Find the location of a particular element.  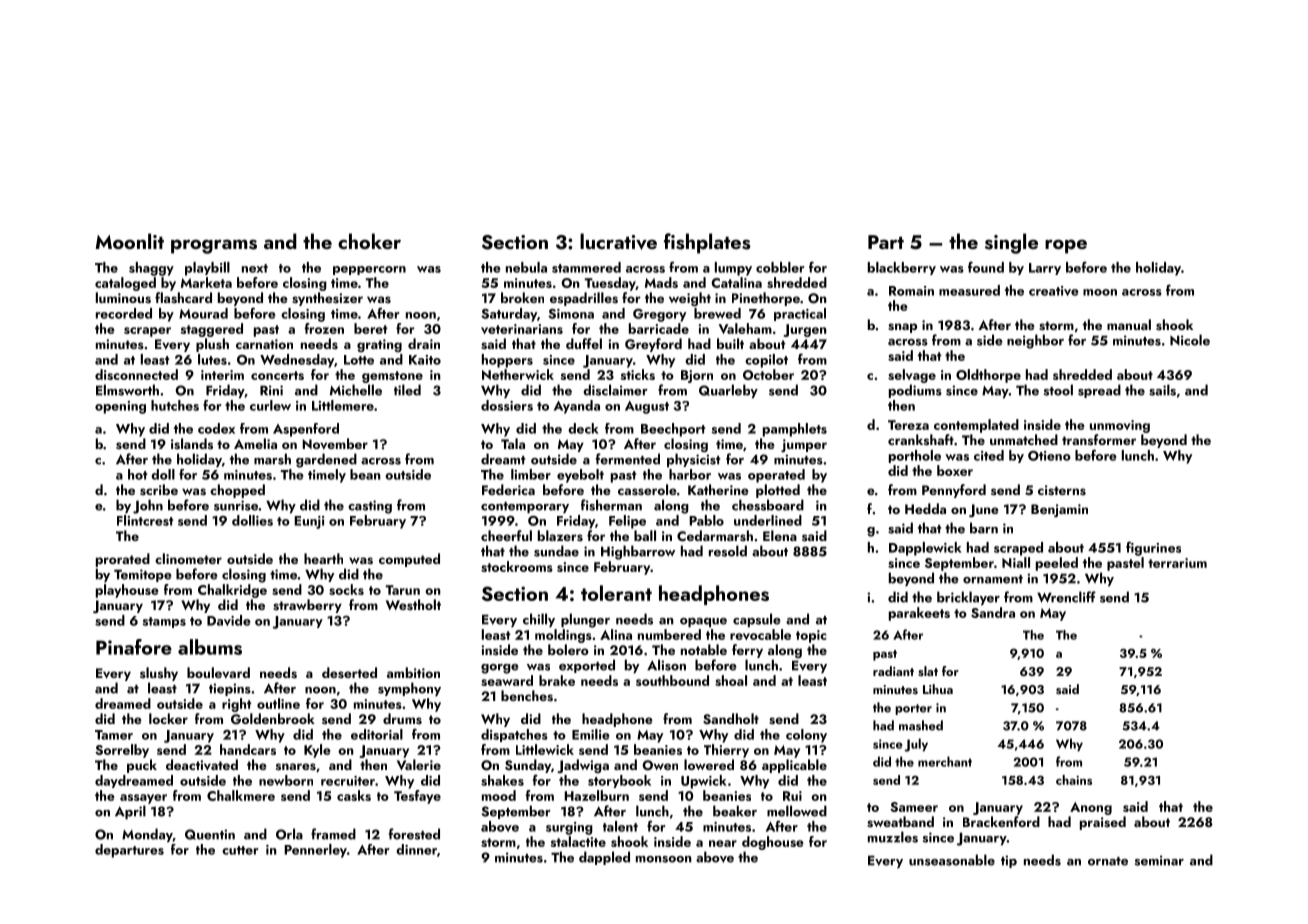

cheerful is located at coordinates (506, 535).
